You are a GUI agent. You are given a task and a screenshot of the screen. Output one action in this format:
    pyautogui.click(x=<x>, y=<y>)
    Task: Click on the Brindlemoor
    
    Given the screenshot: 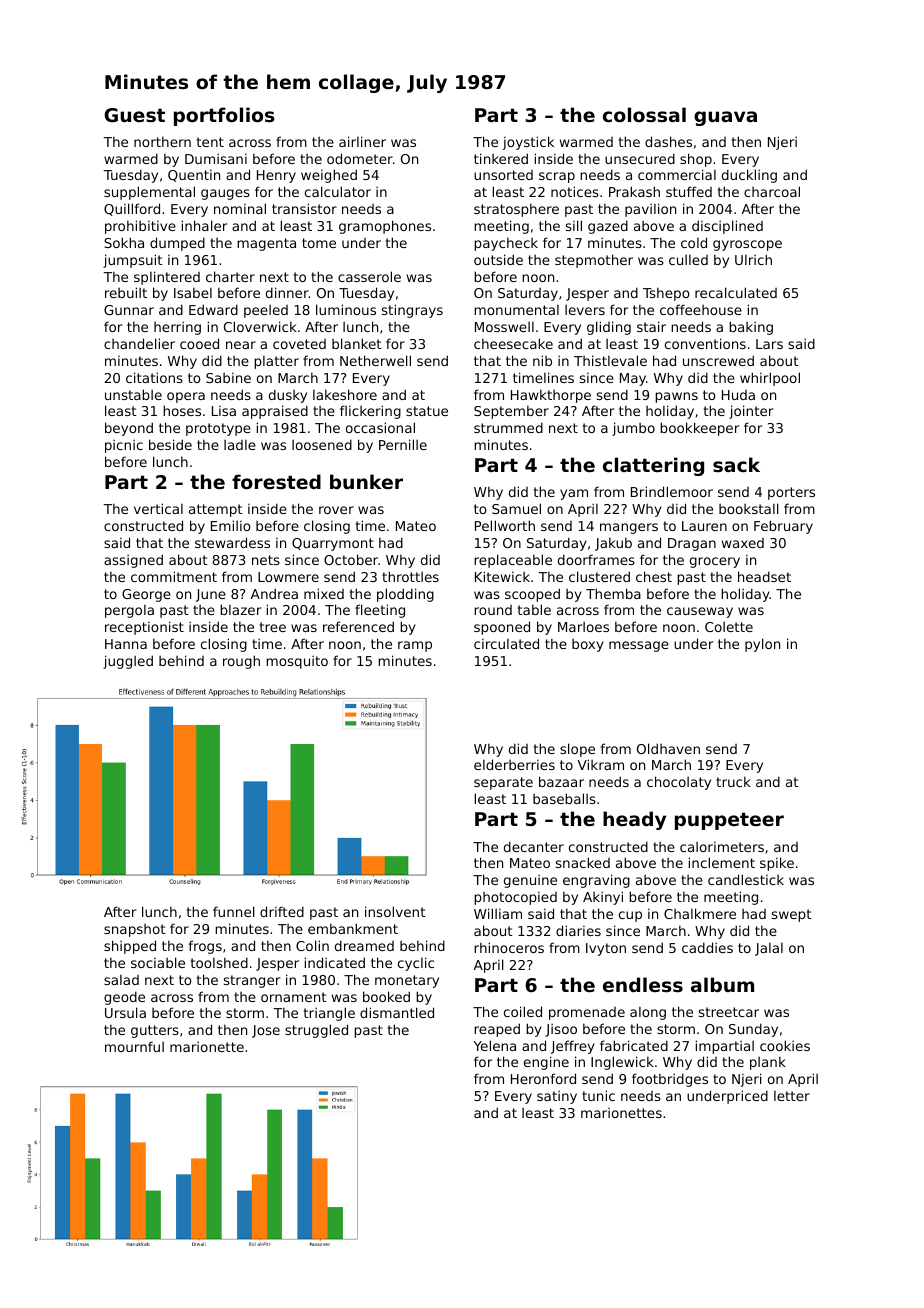 What is the action you would take?
    pyautogui.click(x=672, y=491)
